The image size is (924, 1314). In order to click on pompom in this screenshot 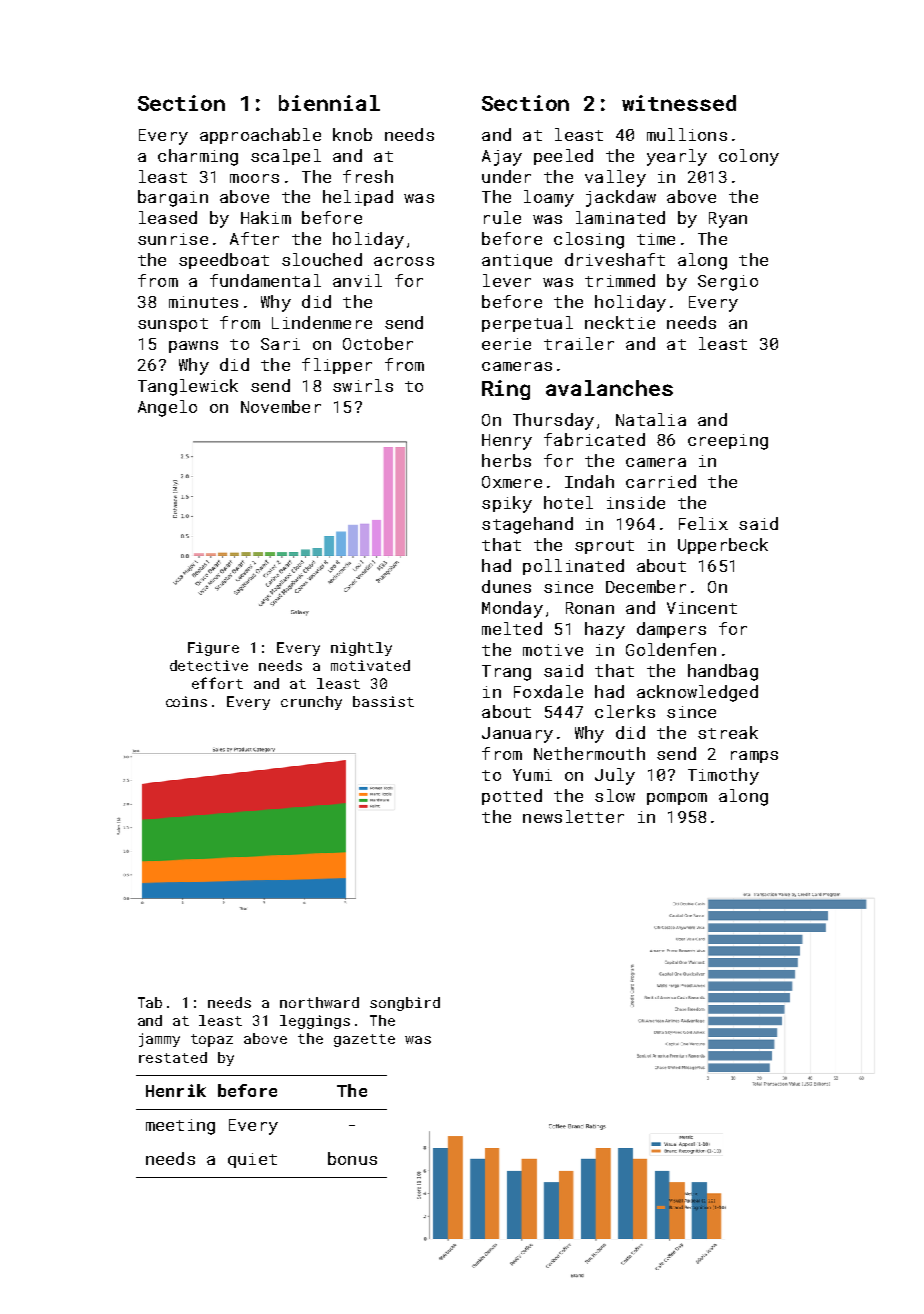, I will do `click(677, 799)`.
